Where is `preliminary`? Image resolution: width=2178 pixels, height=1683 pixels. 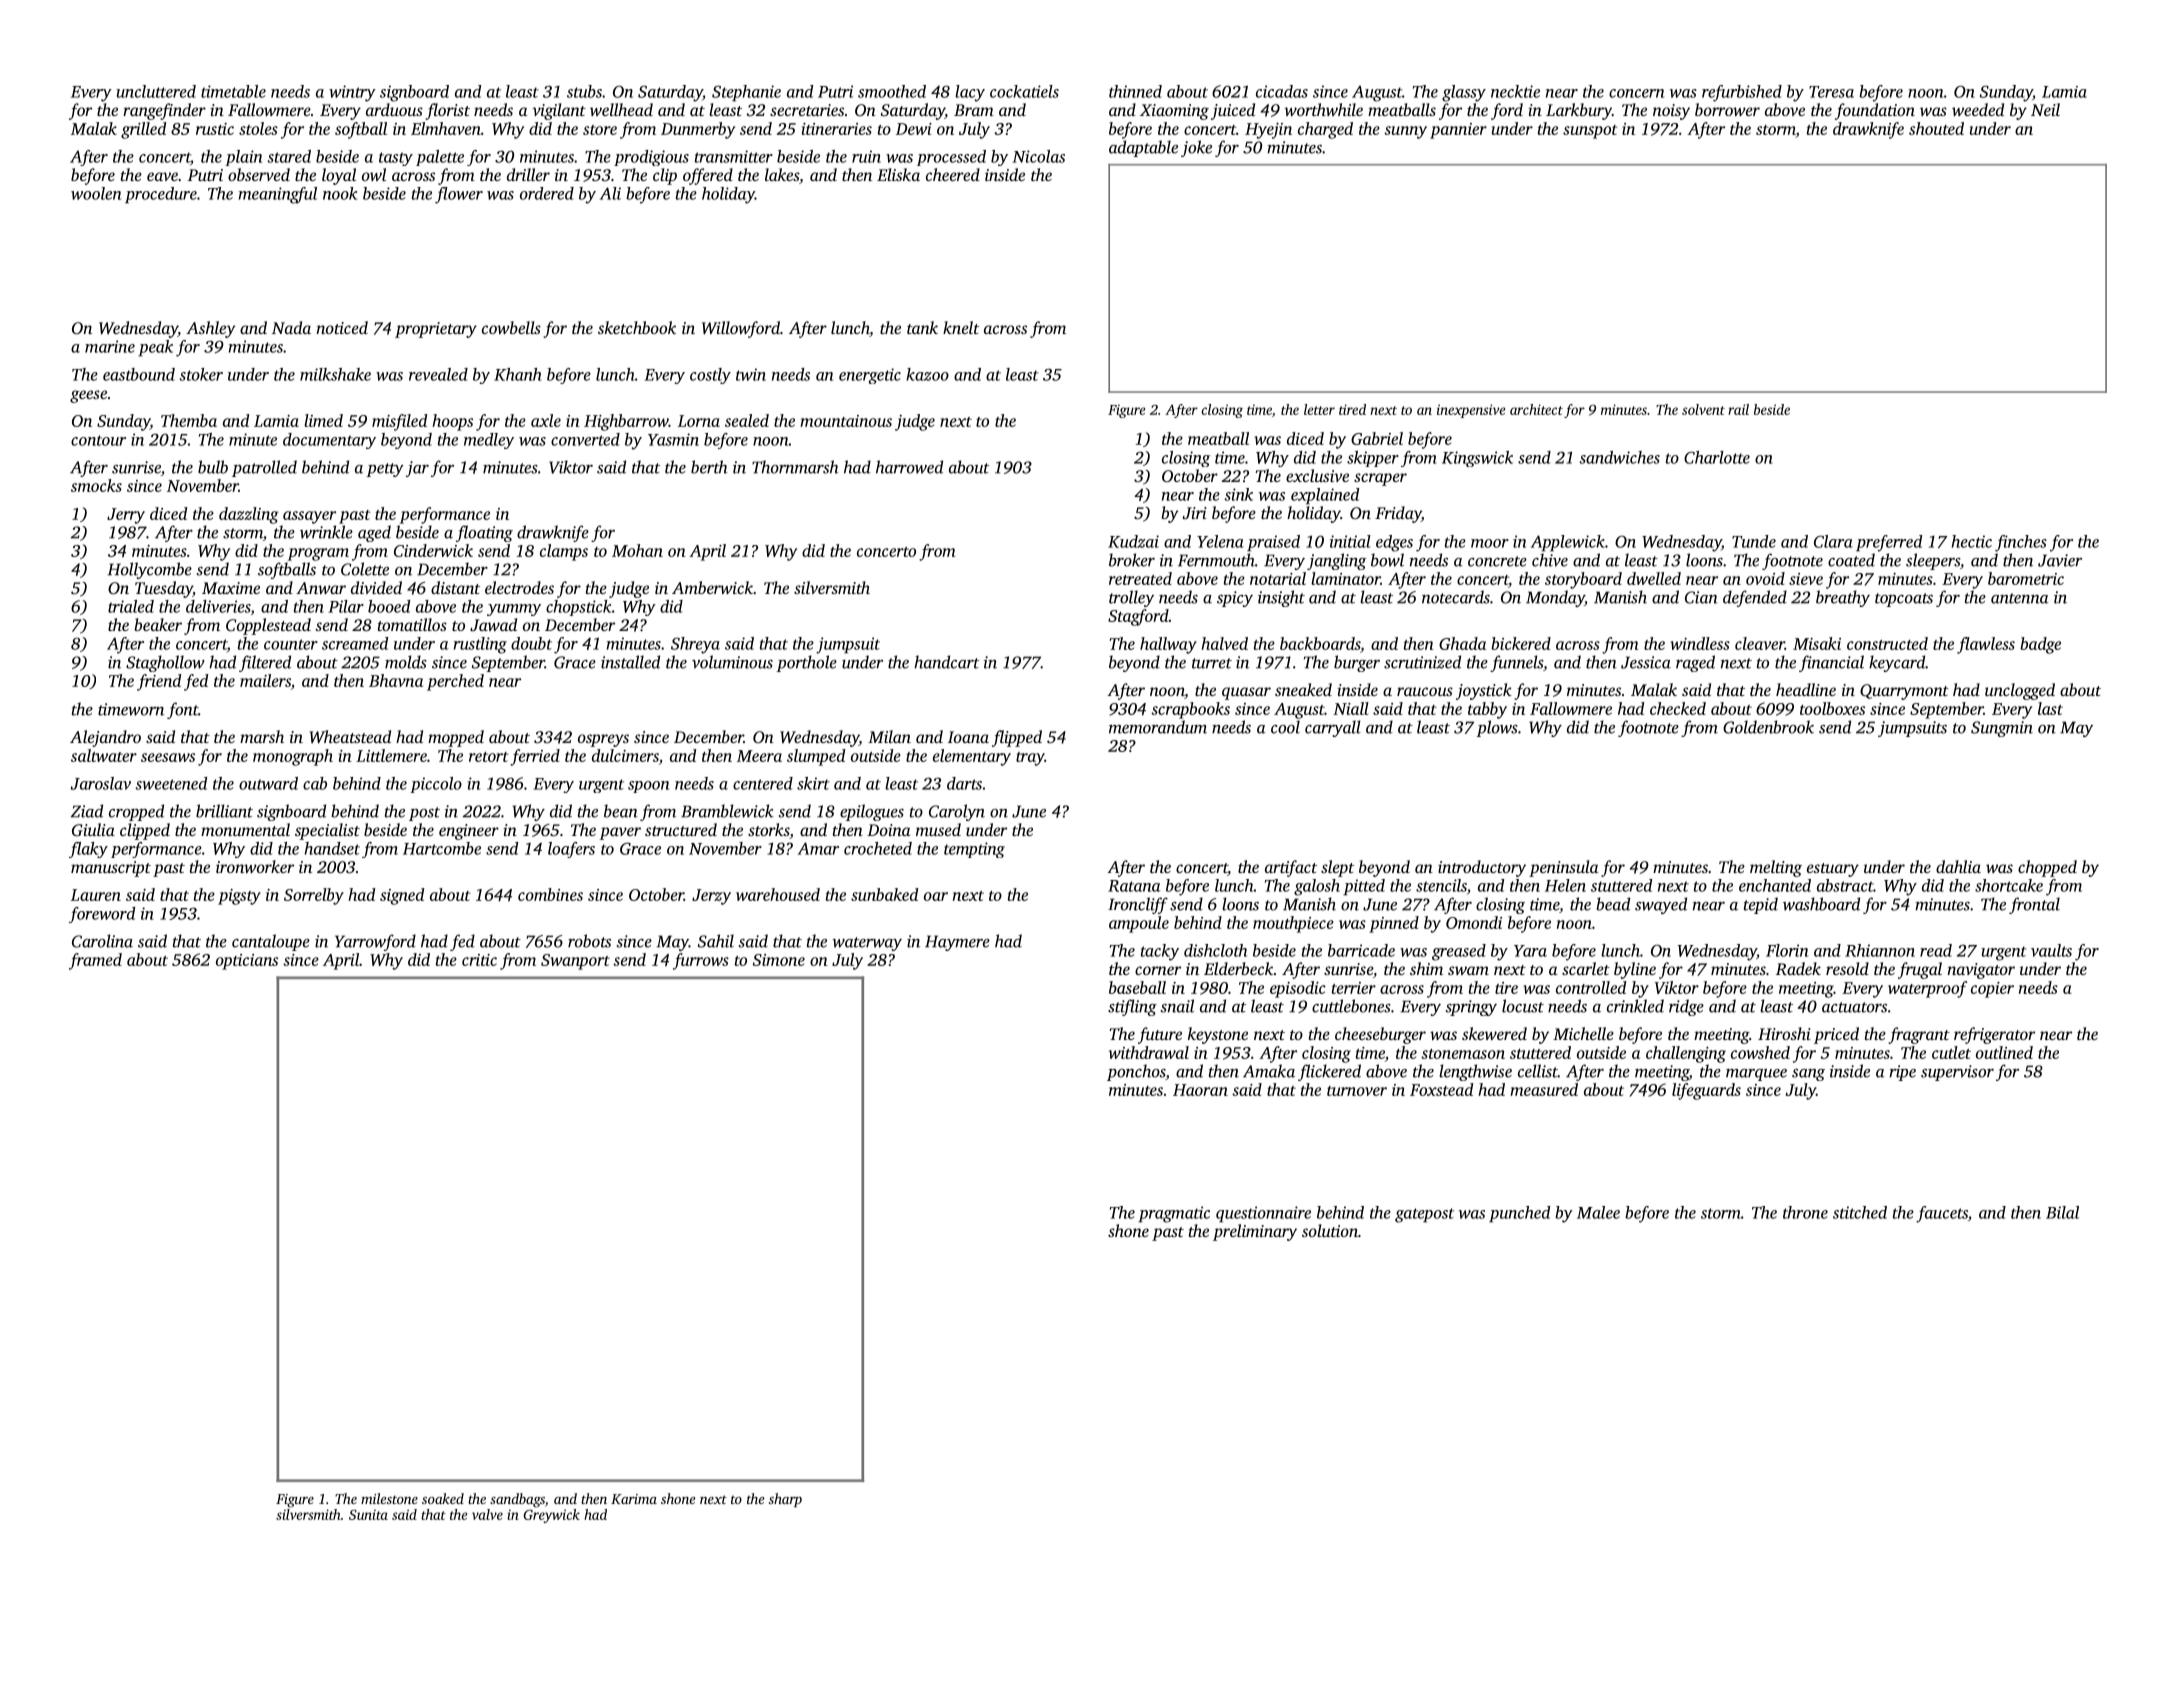 preliminary is located at coordinates (1255, 1232).
